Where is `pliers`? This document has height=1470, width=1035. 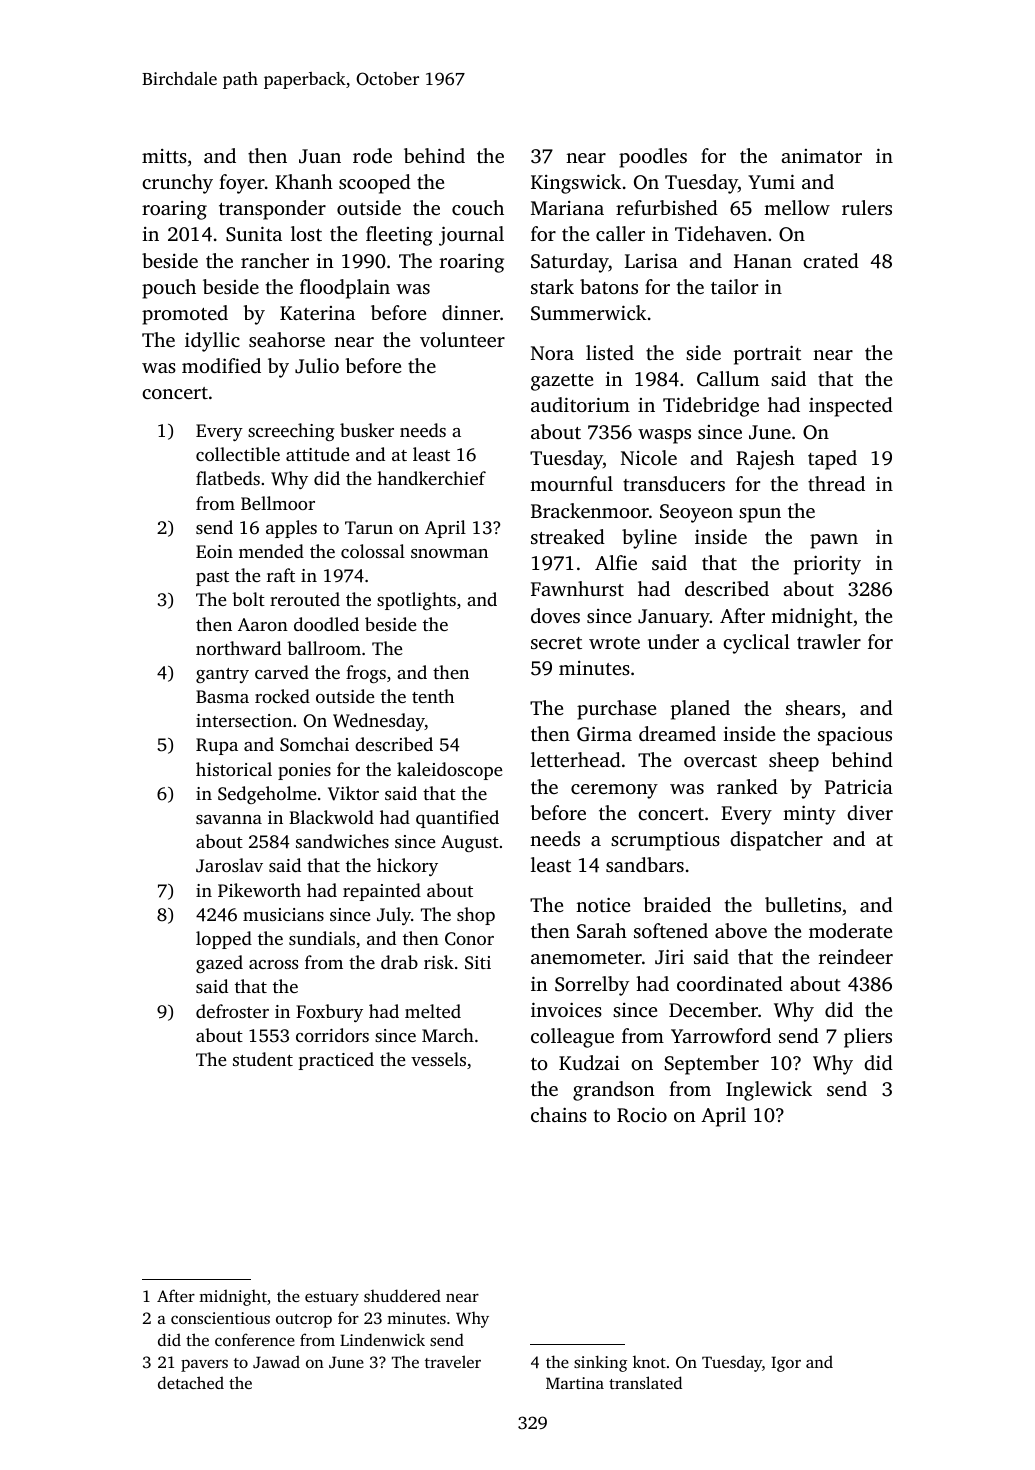
pliers is located at coordinates (868, 1038).
